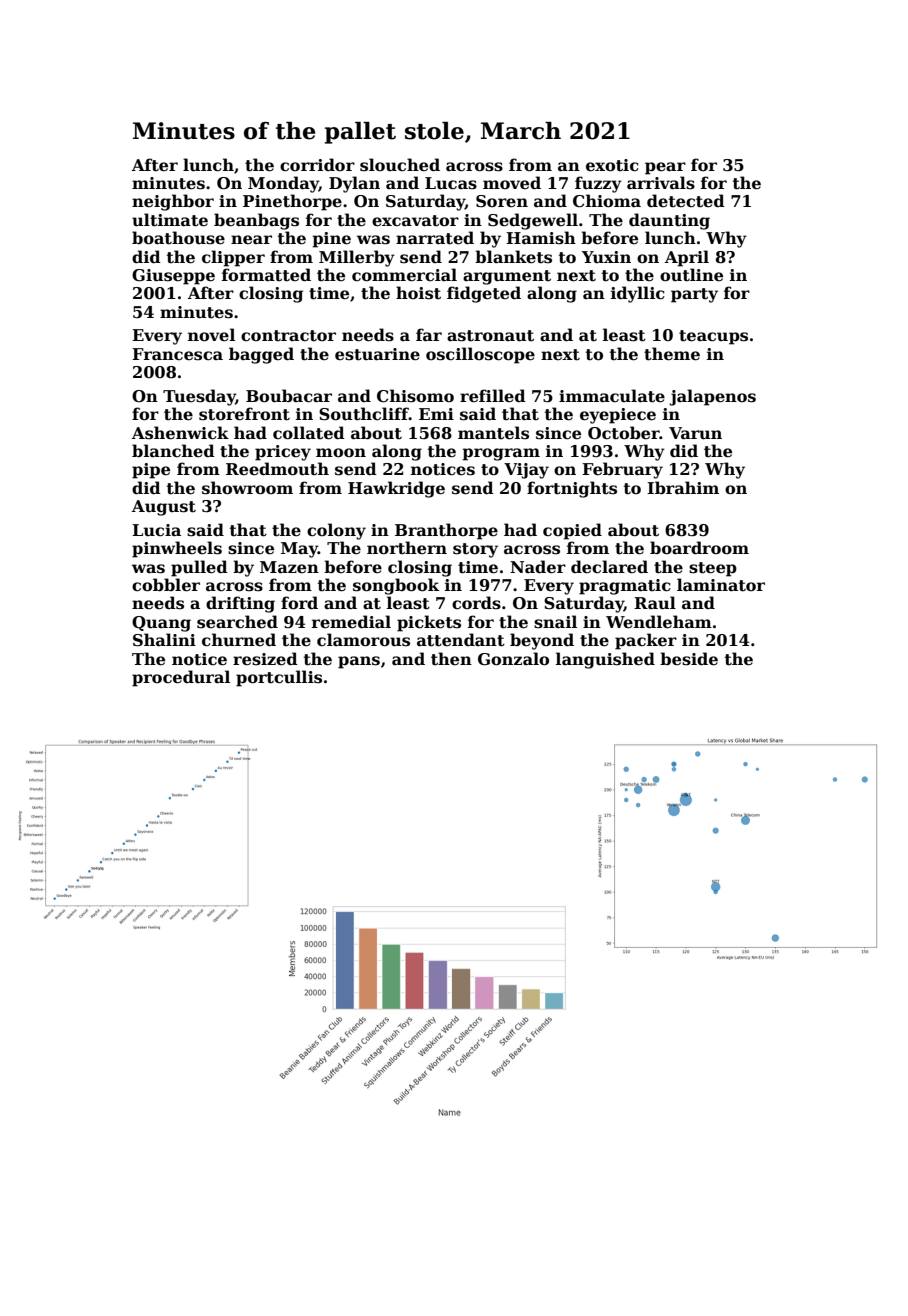 This screenshot has width=908, height=1316. Describe the element at coordinates (164, 639) in the screenshot. I see `Shalini` at that location.
